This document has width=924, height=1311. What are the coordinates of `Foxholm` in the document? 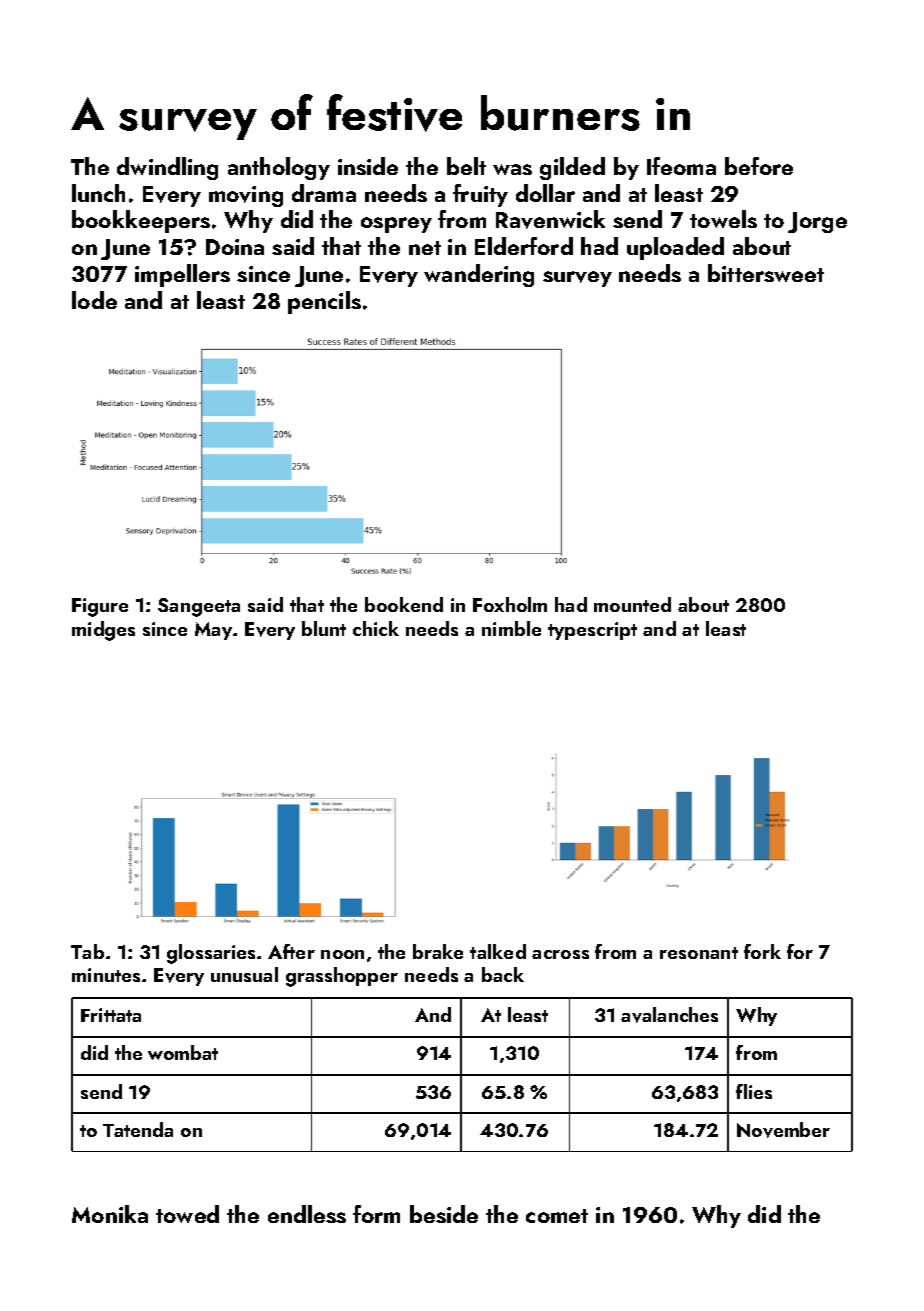 It's located at (510, 604).
